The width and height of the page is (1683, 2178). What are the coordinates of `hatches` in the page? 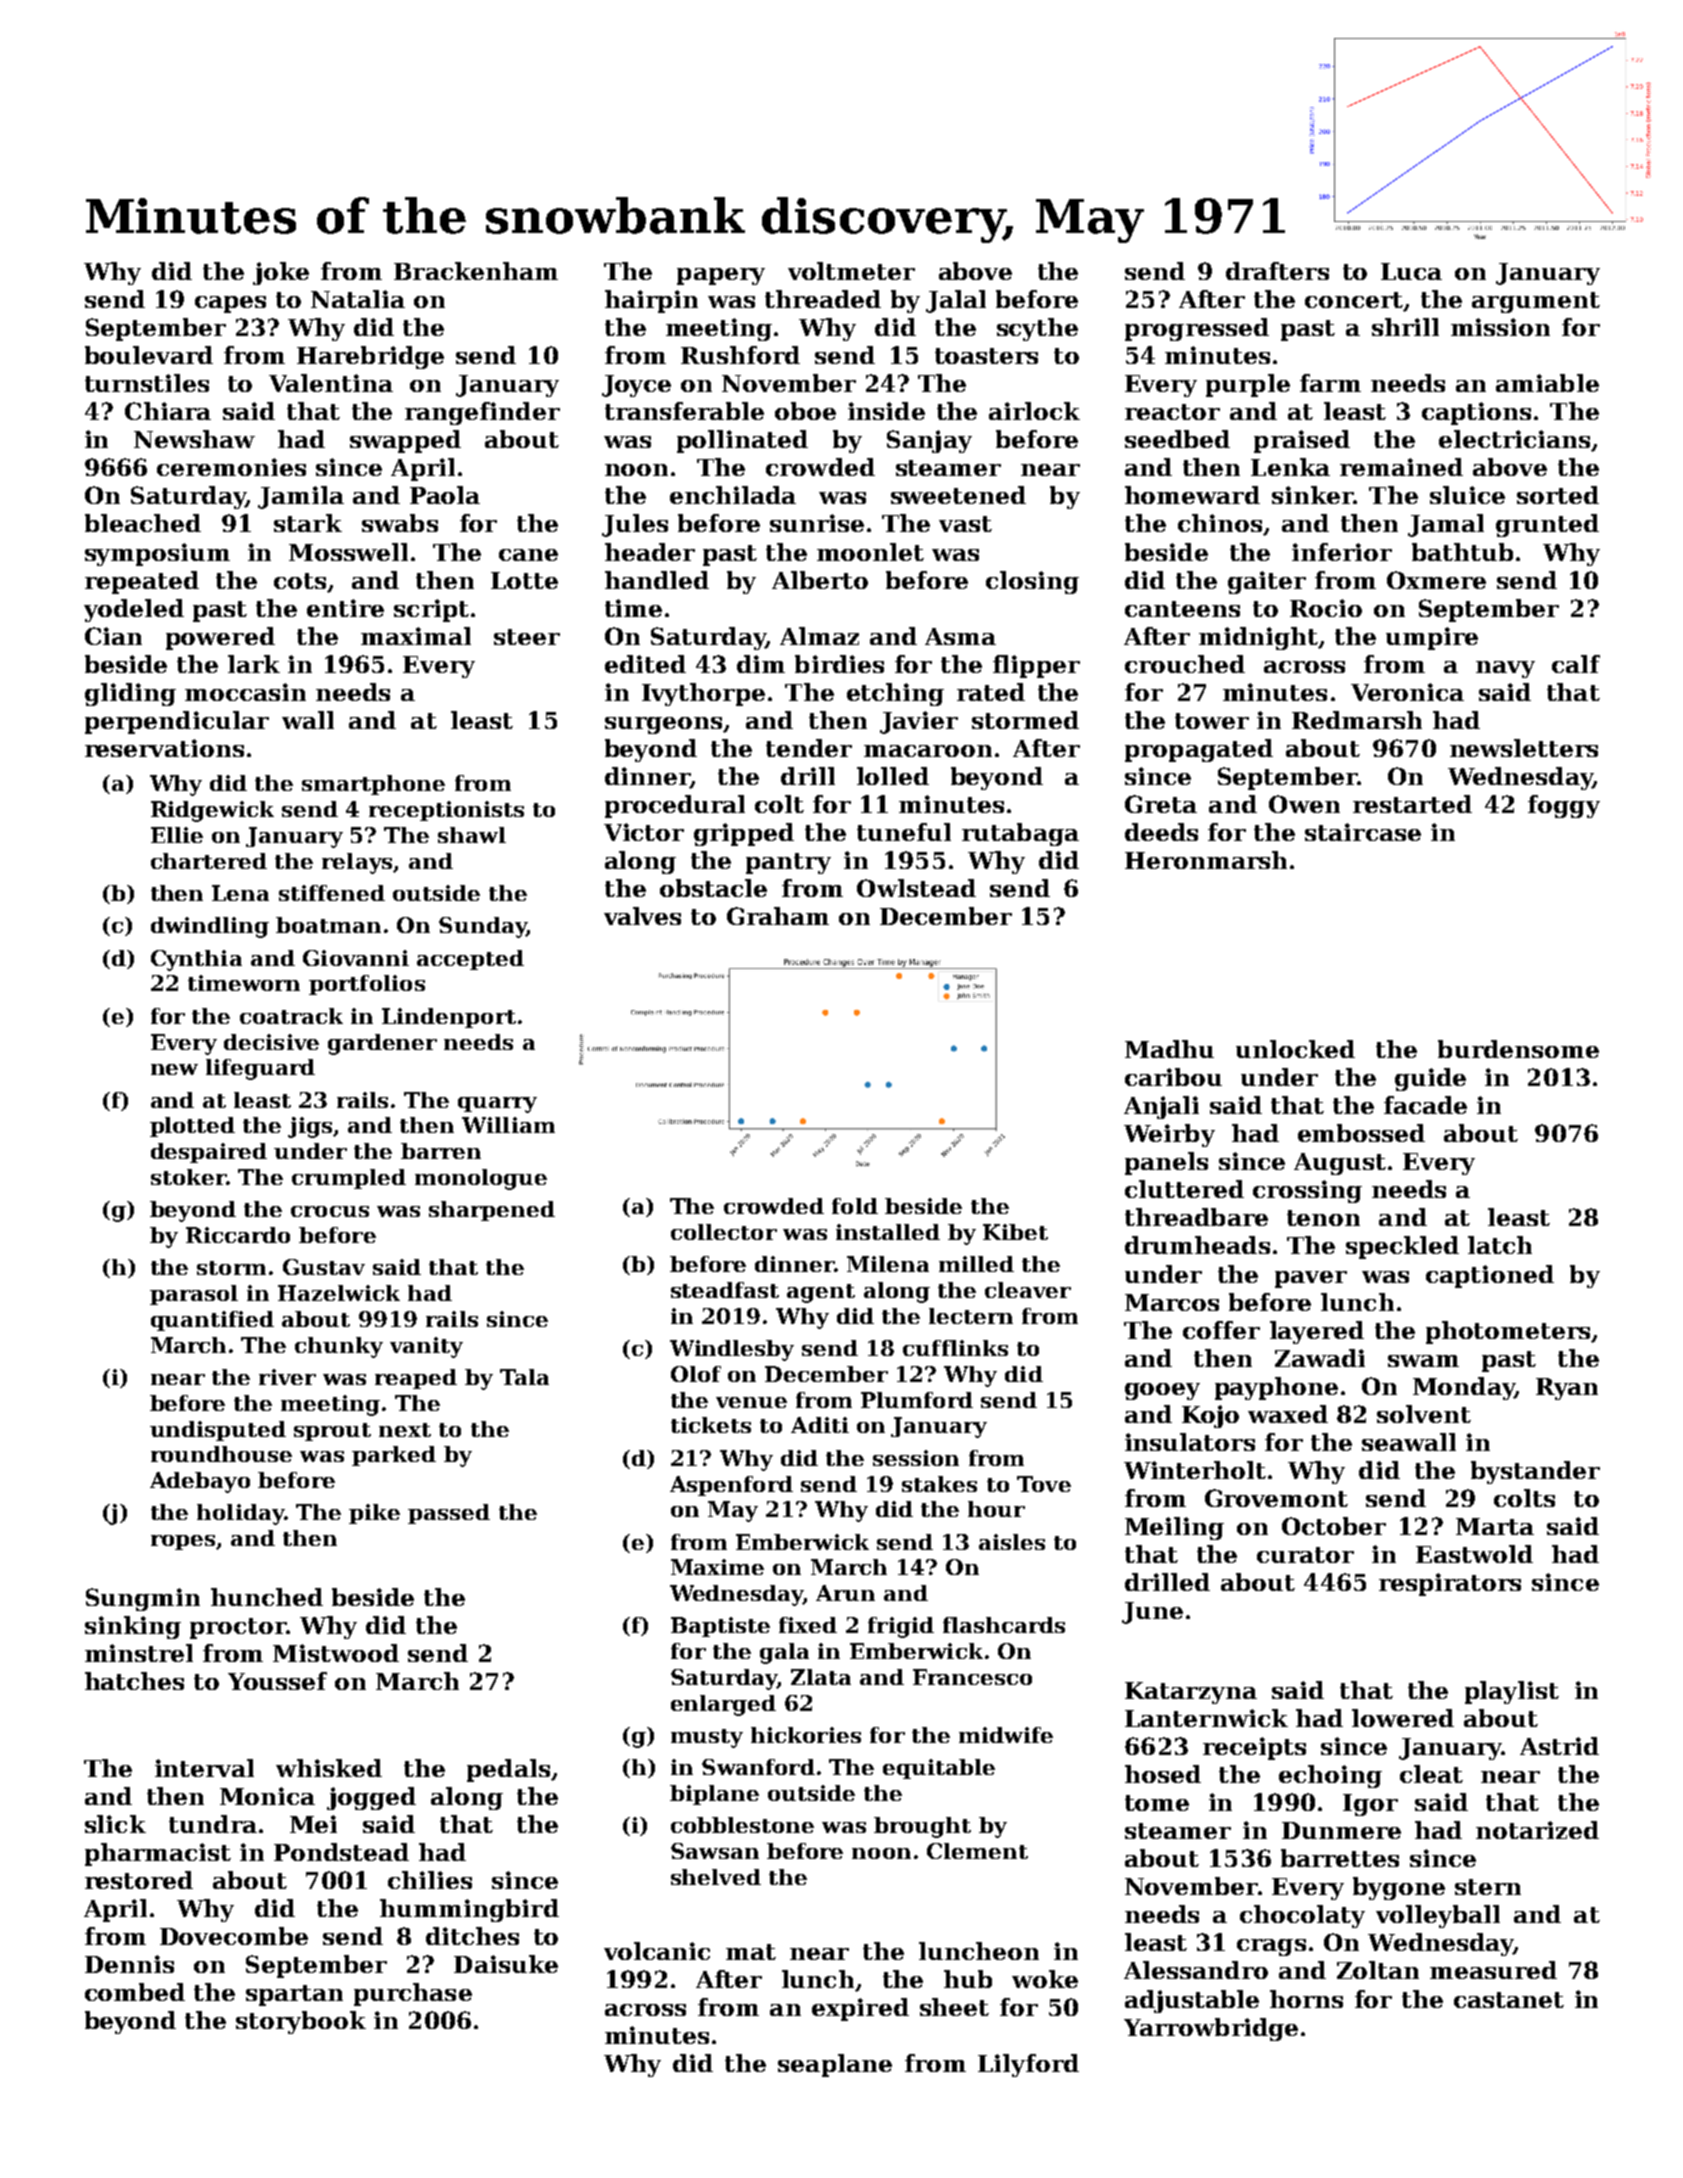 It's located at (134, 1681).
